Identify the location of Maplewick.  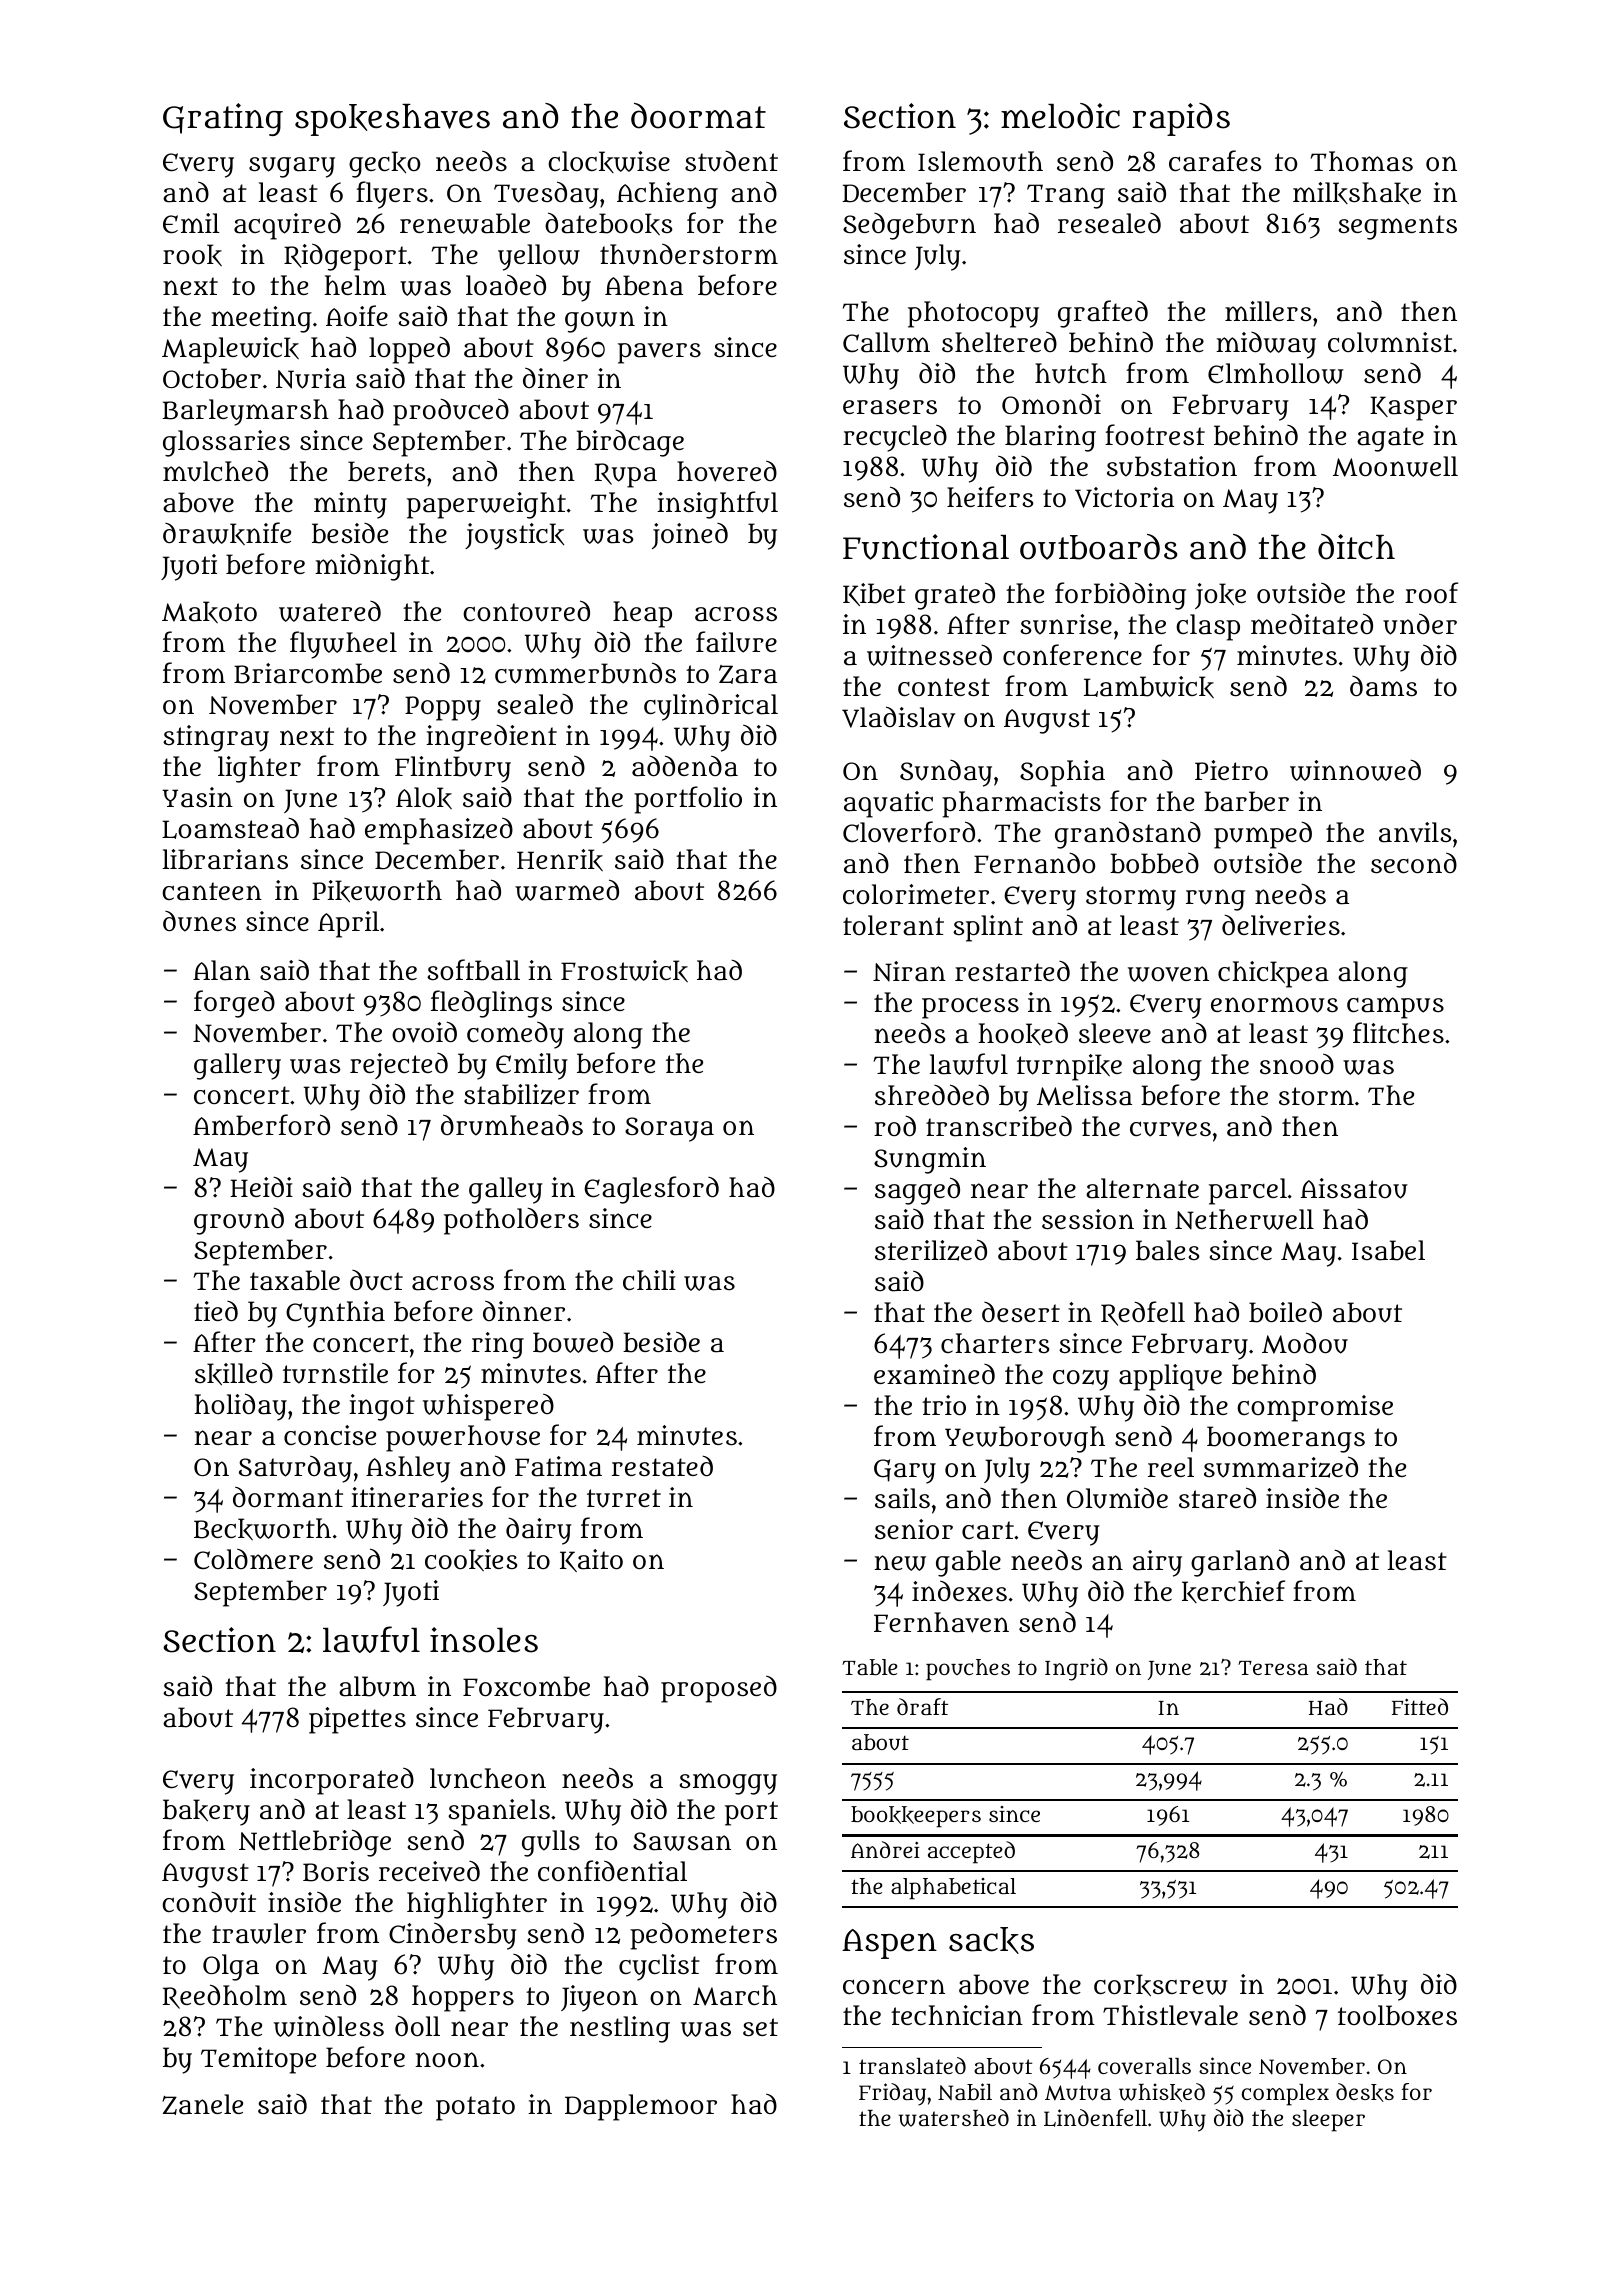
(230, 350).
